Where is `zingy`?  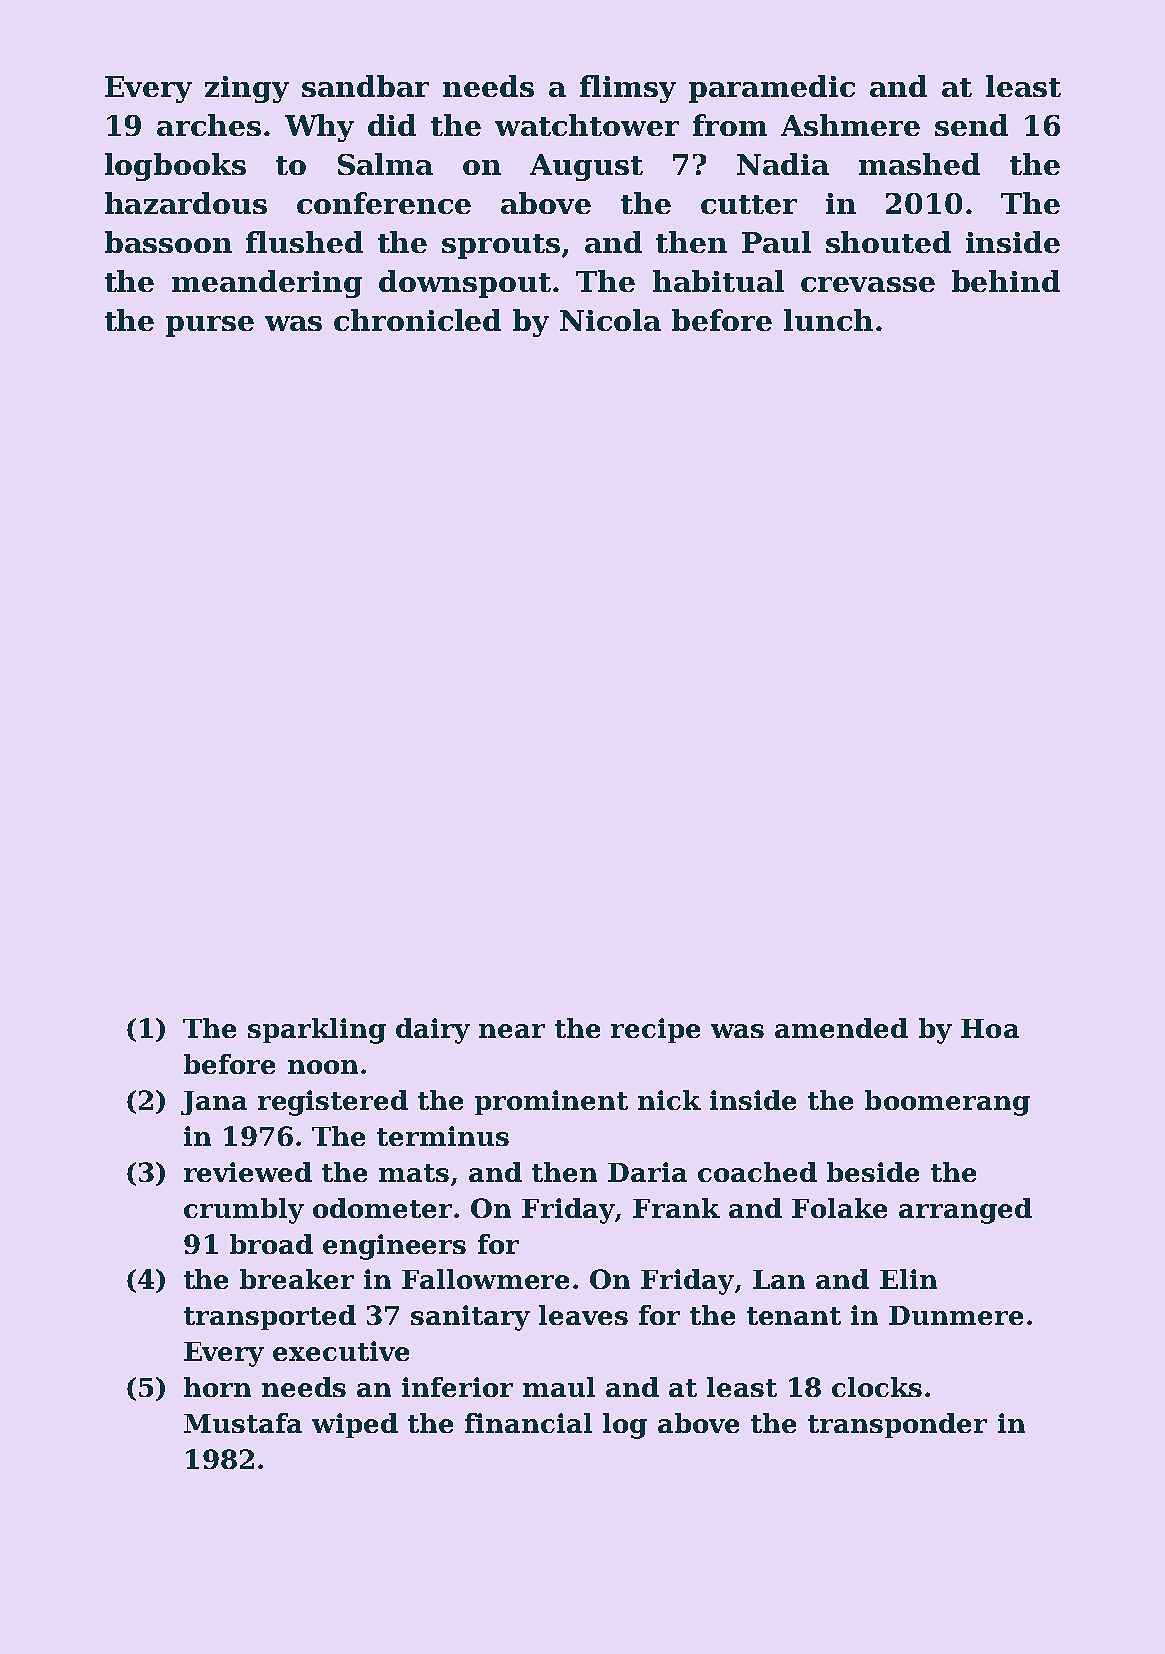
zingy is located at coordinates (247, 89).
